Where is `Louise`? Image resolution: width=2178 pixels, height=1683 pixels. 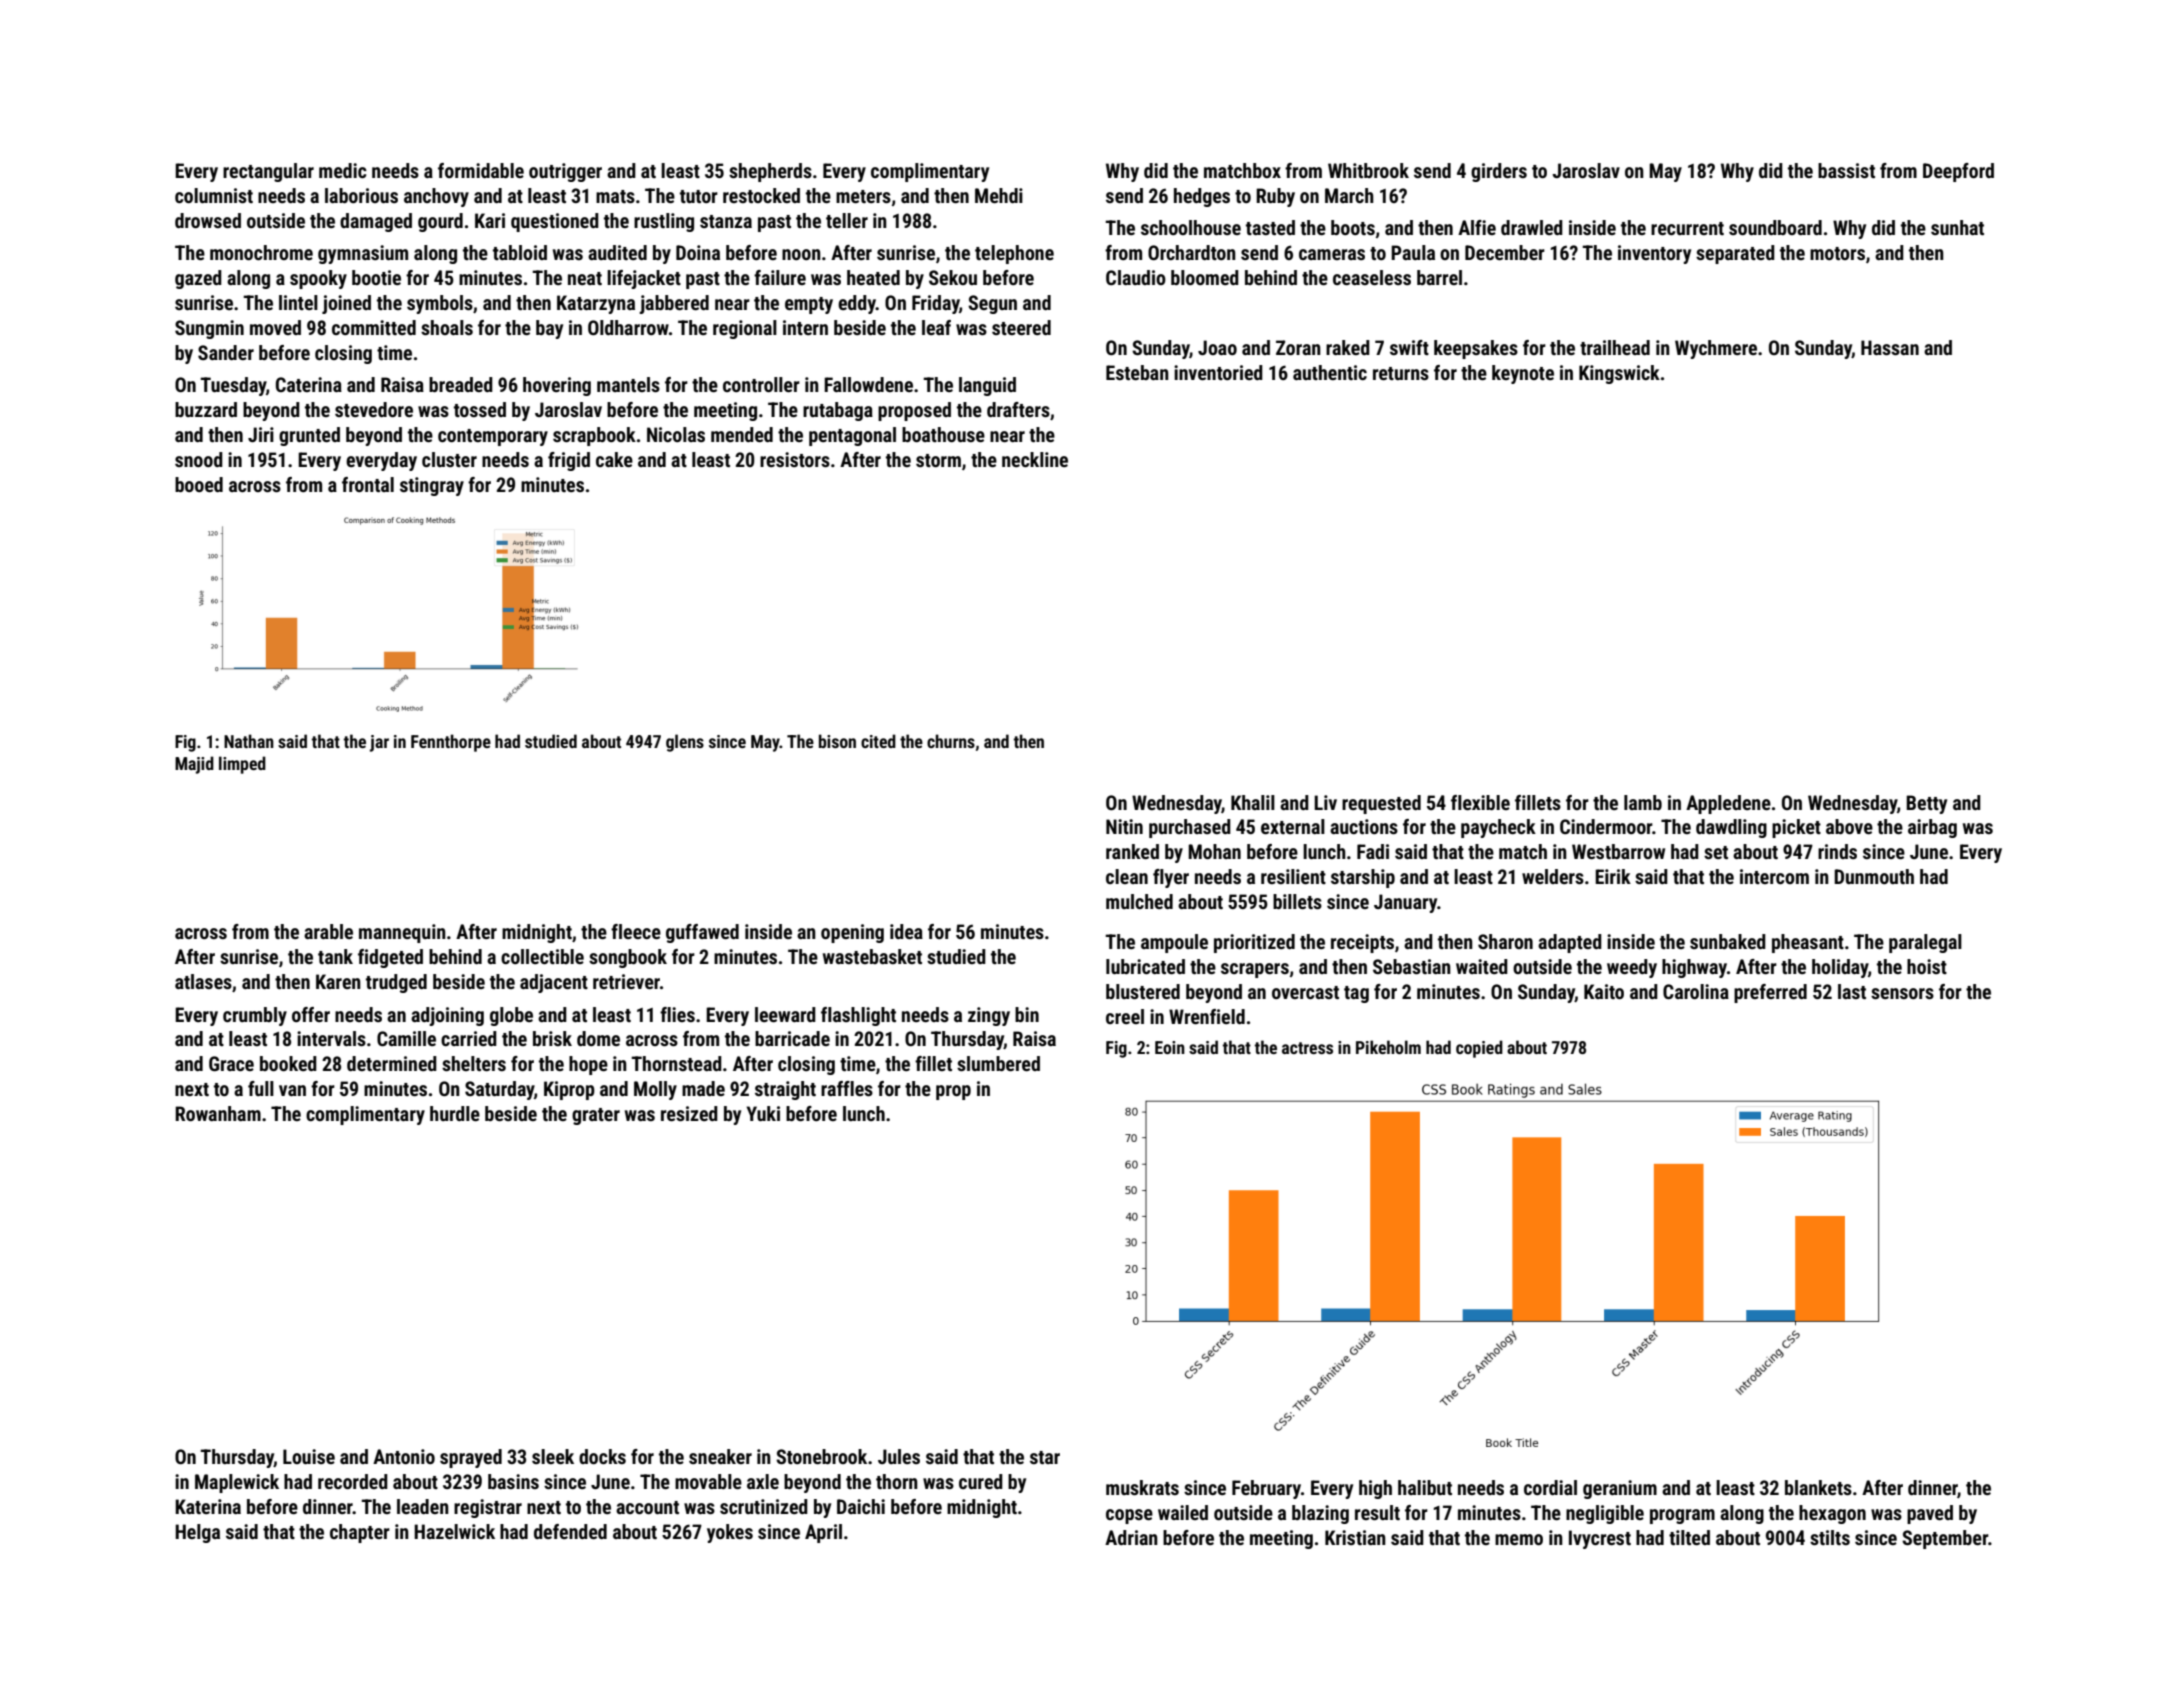 Louise is located at coordinates (309, 1456).
